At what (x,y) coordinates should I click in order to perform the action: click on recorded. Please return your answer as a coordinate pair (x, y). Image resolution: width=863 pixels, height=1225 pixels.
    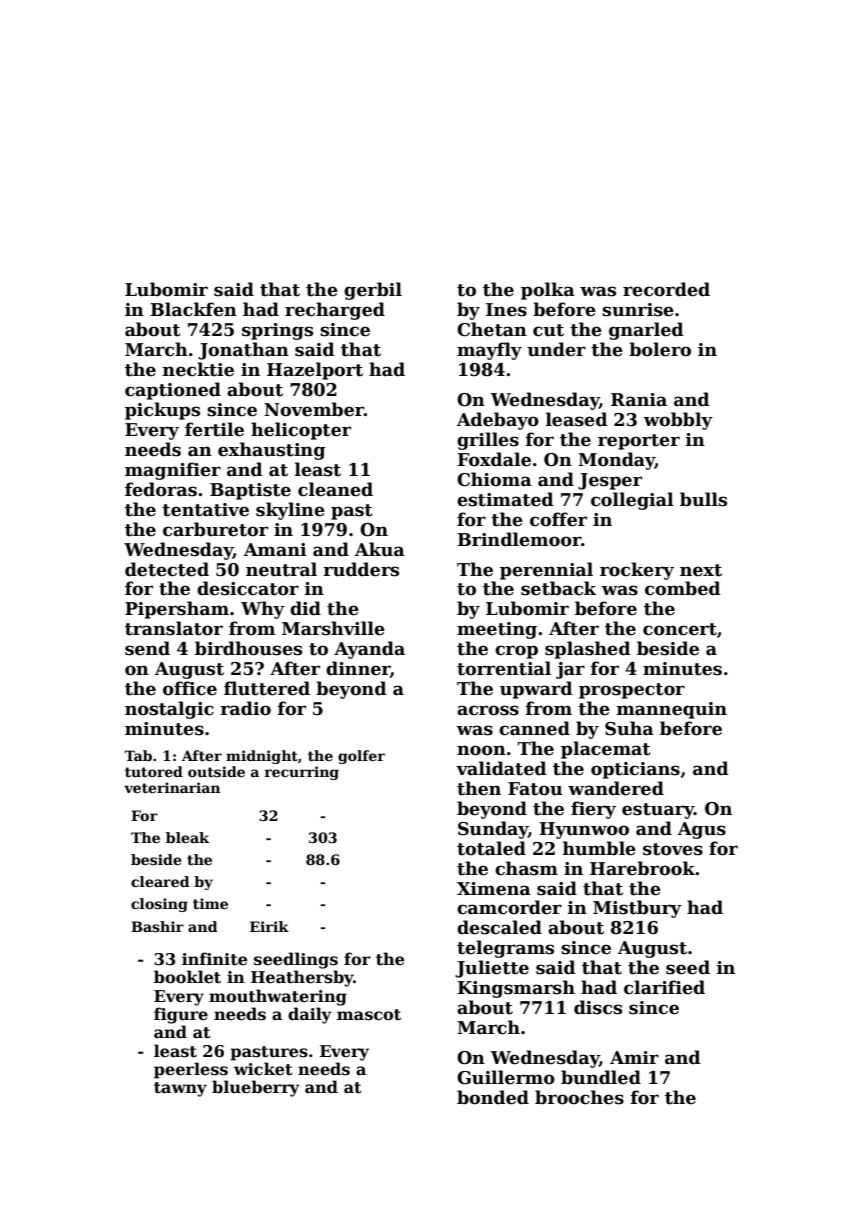
    Looking at the image, I should click on (666, 289).
